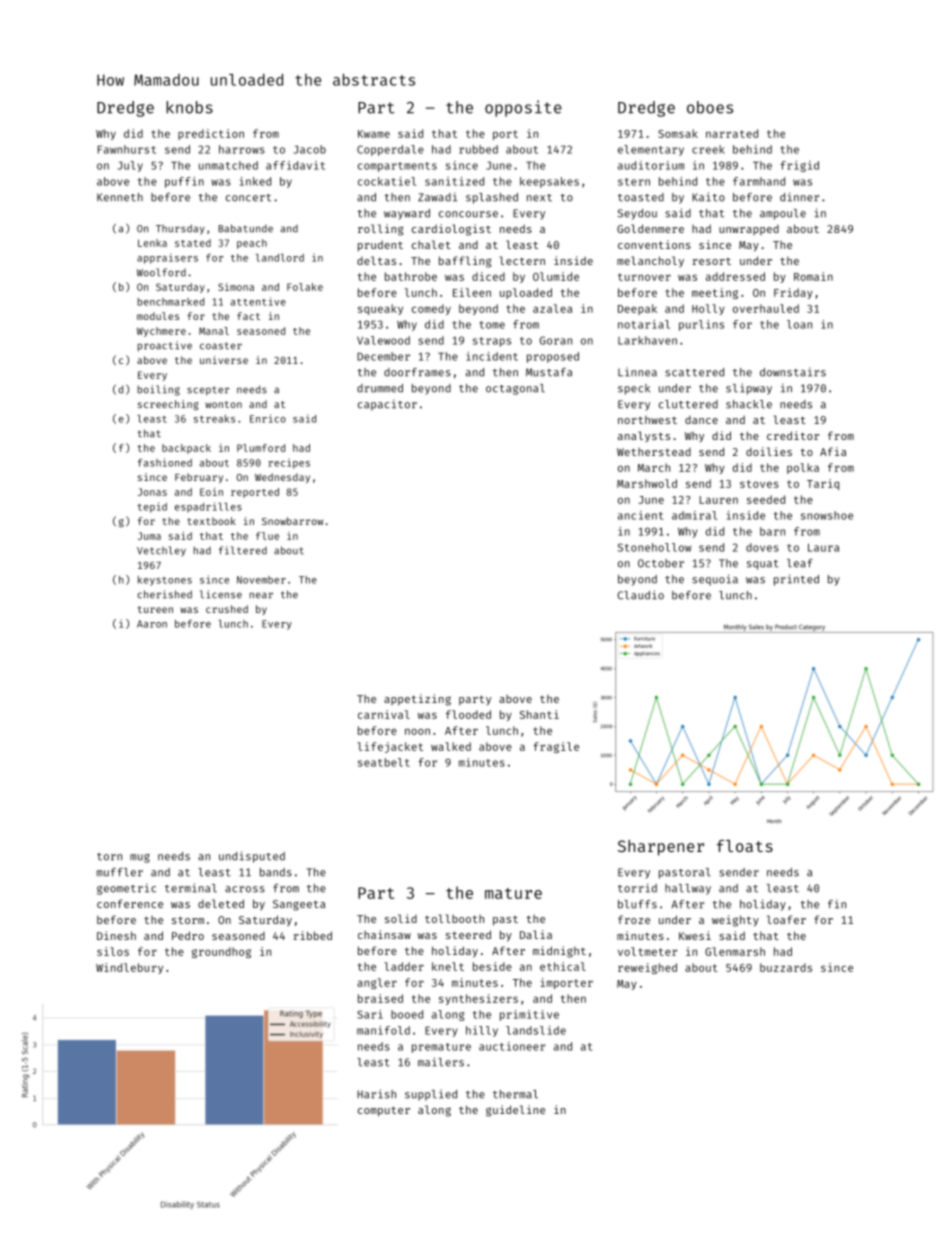  I want to click on Romain, so click(813, 276).
